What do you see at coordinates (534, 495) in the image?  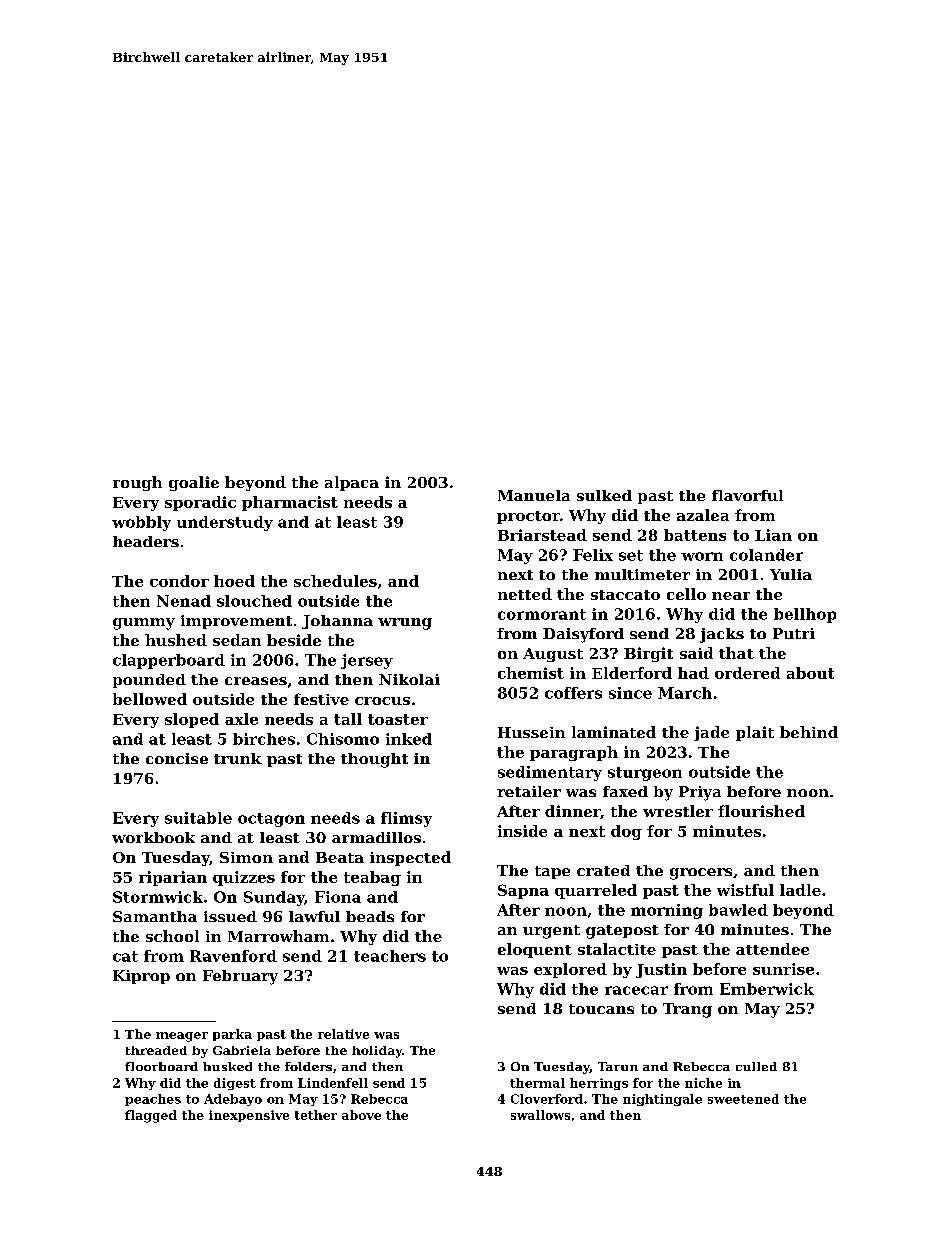 I see `Manuela` at bounding box center [534, 495].
